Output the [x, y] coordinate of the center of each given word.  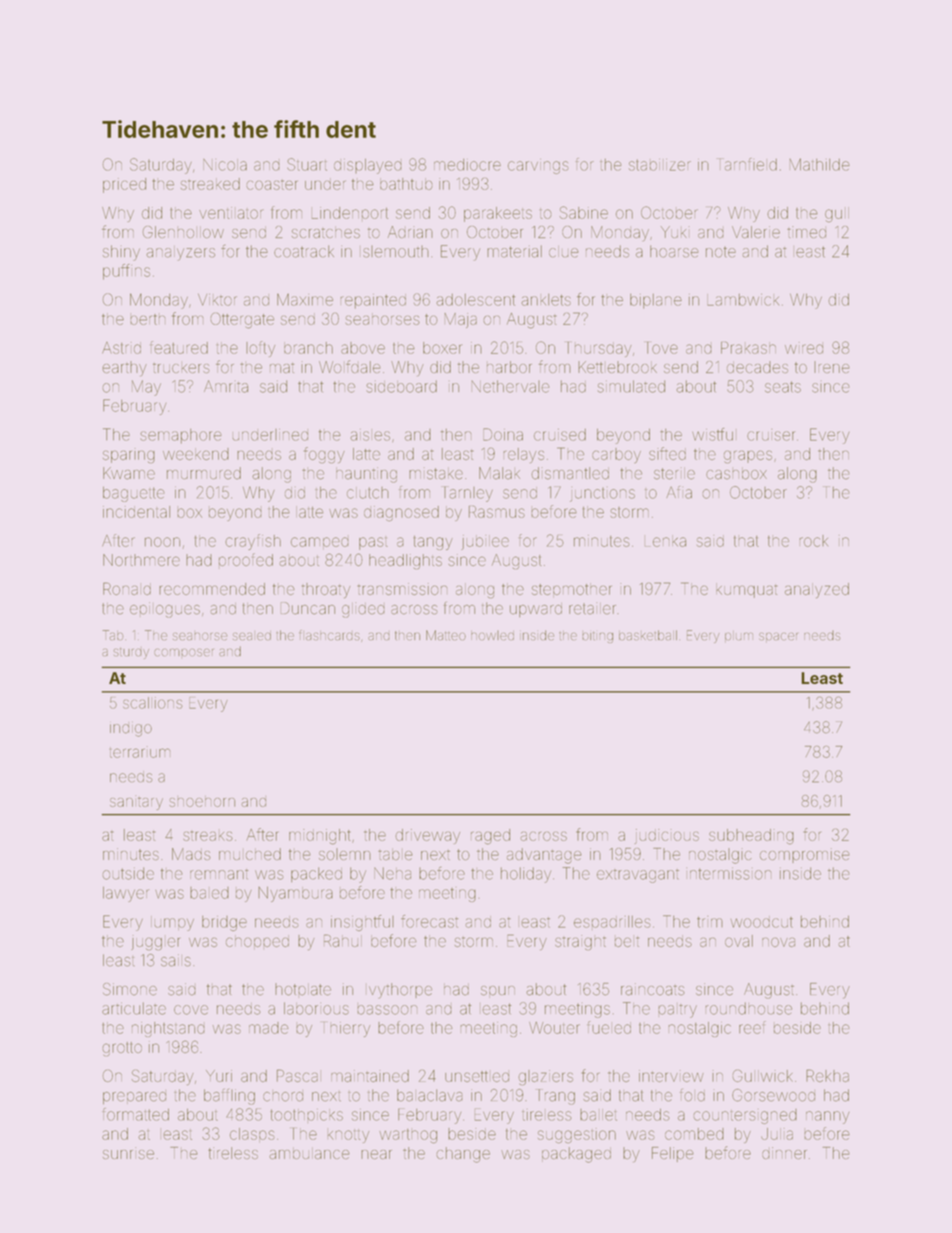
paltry [677, 1011]
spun [498, 992]
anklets [546, 300]
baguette [133, 494]
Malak [499, 473]
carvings [538, 166]
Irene [831, 367]
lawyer [126, 894]
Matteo [446, 635]
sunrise [128, 1153]
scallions [153, 703]
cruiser [771, 435]
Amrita [226, 386]
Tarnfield [747, 164]
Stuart [307, 164]
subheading [751, 837]
